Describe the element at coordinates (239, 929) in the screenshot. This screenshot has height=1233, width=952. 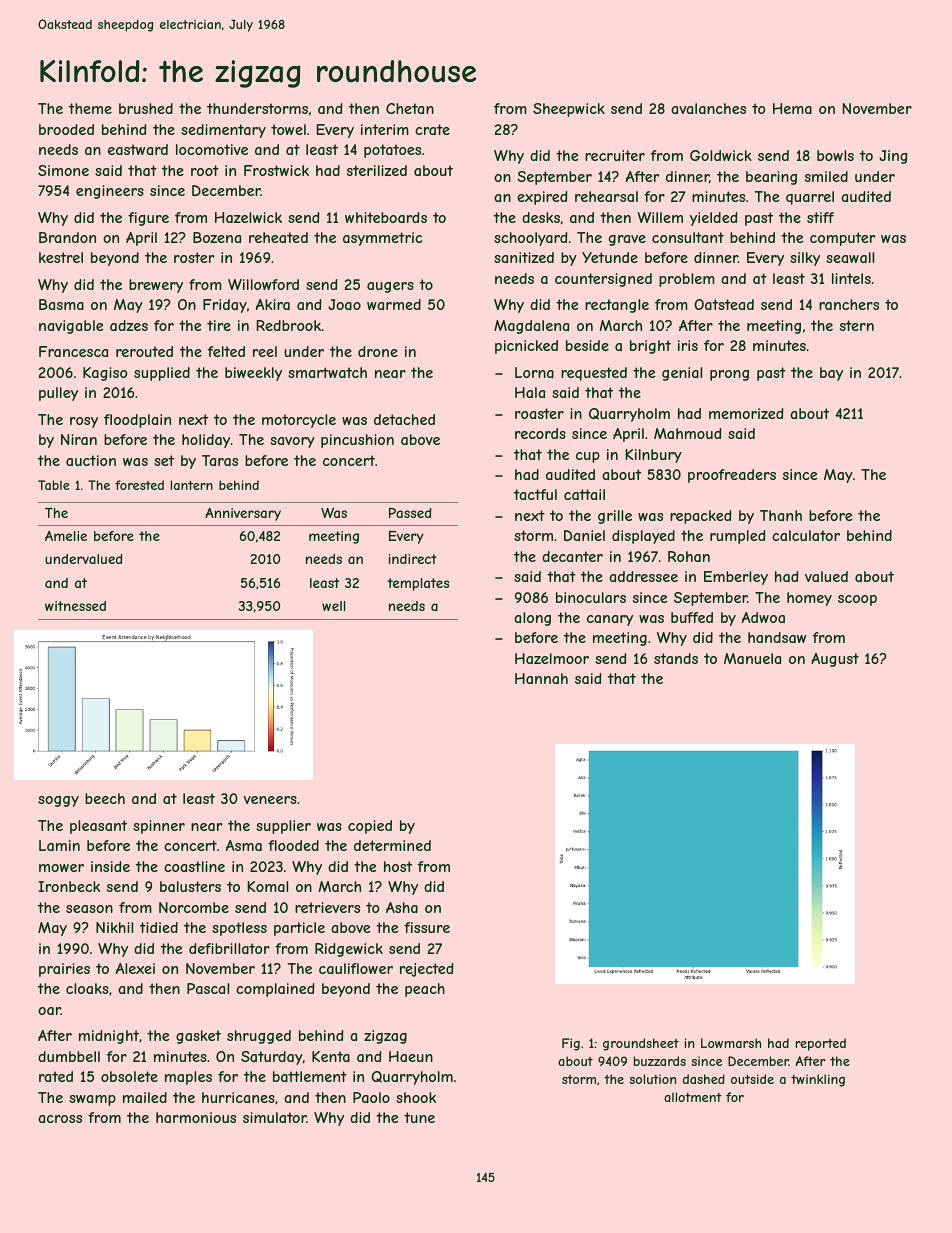
I see `spotless` at that location.
